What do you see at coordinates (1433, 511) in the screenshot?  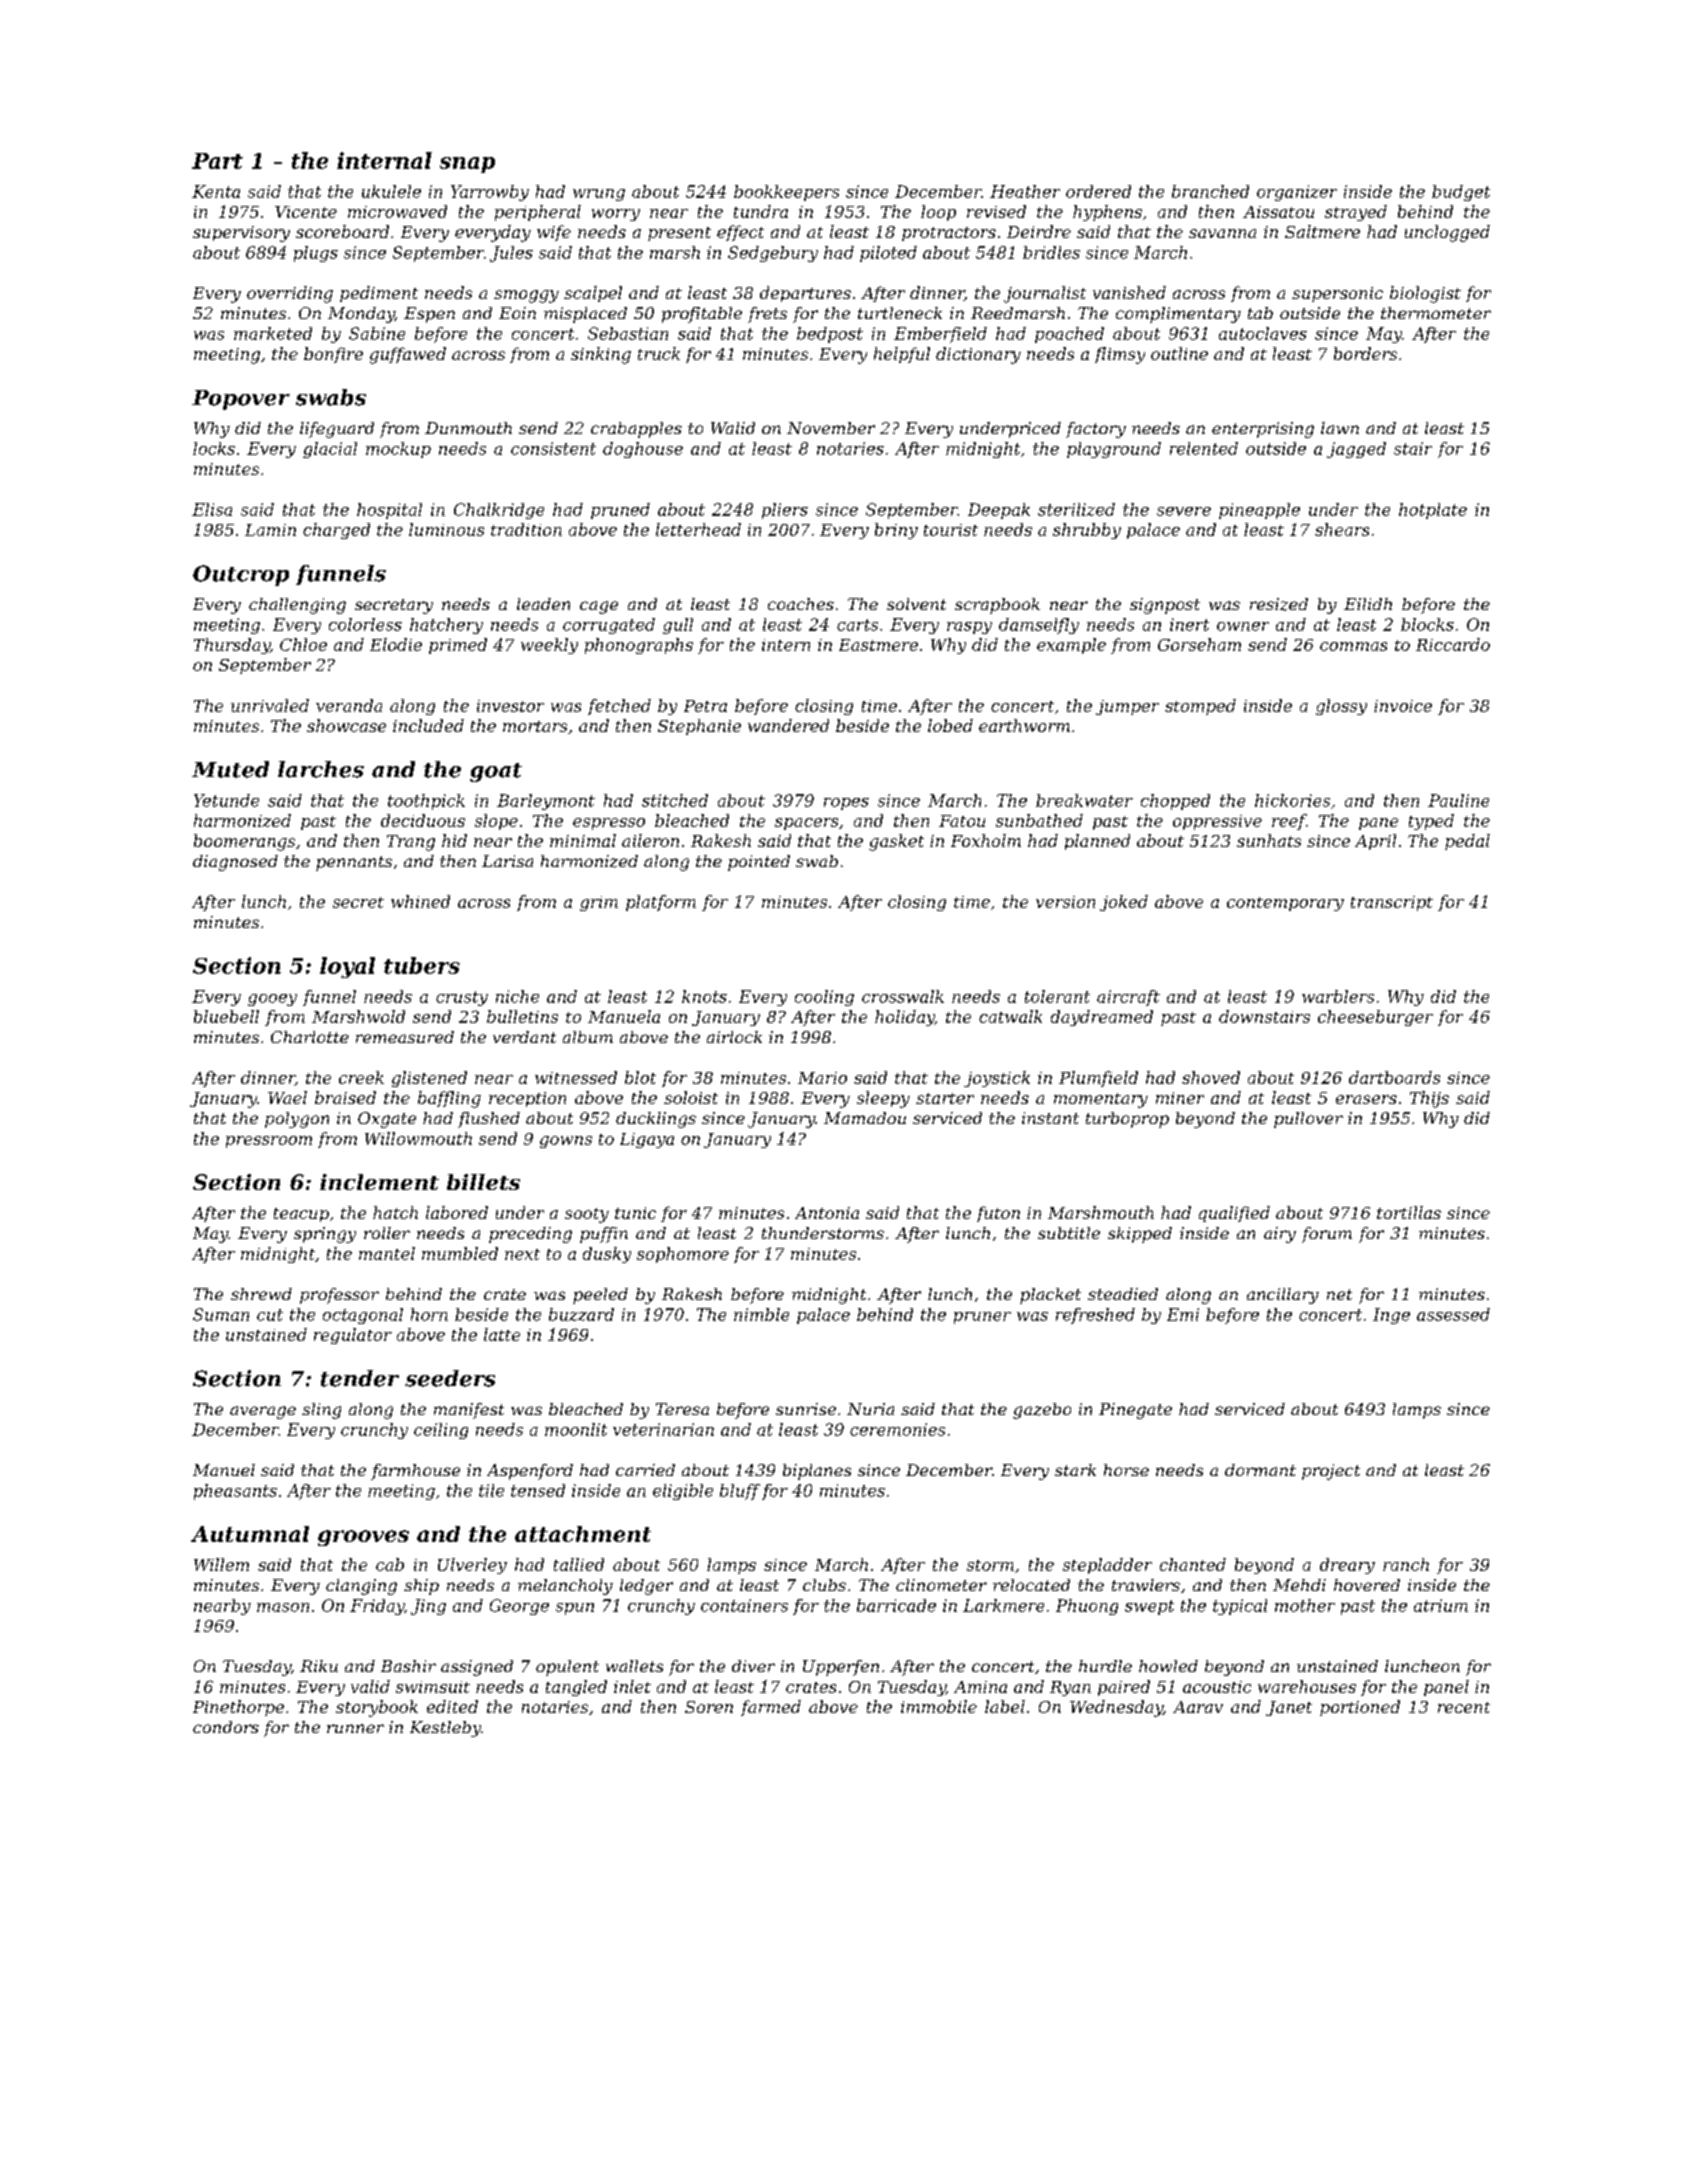 I see `hotplate` at bounding box center [1433, 511].
